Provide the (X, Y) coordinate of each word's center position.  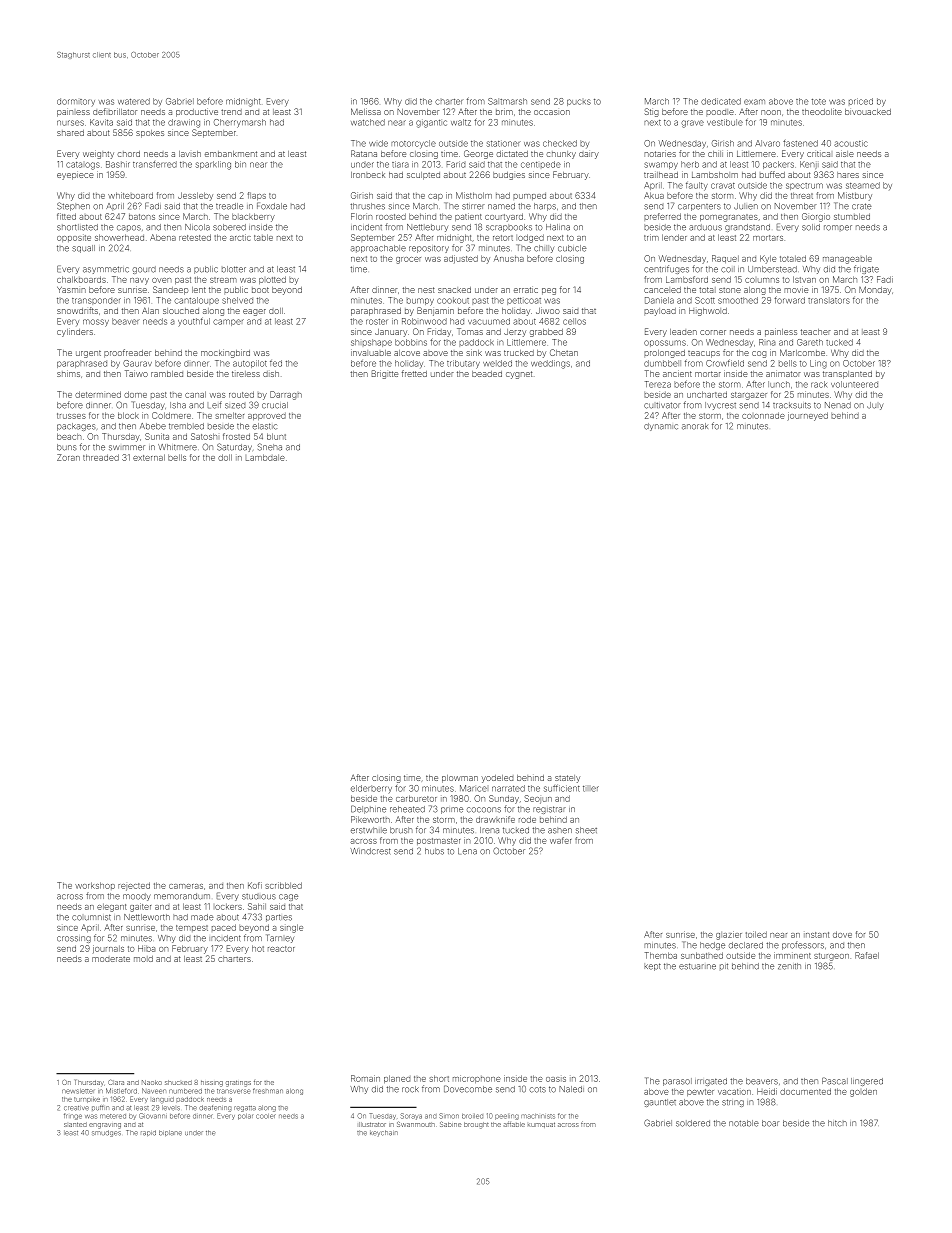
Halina (558, 227)
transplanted (847, 375)
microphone (477, 1079)
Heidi (767, 1091)
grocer (408, 260)
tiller (591, 789)
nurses (70, 123)
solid (811, 227)
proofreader (127, 353)
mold (143, 959)
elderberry (371, 789)
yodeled (497, 779)
